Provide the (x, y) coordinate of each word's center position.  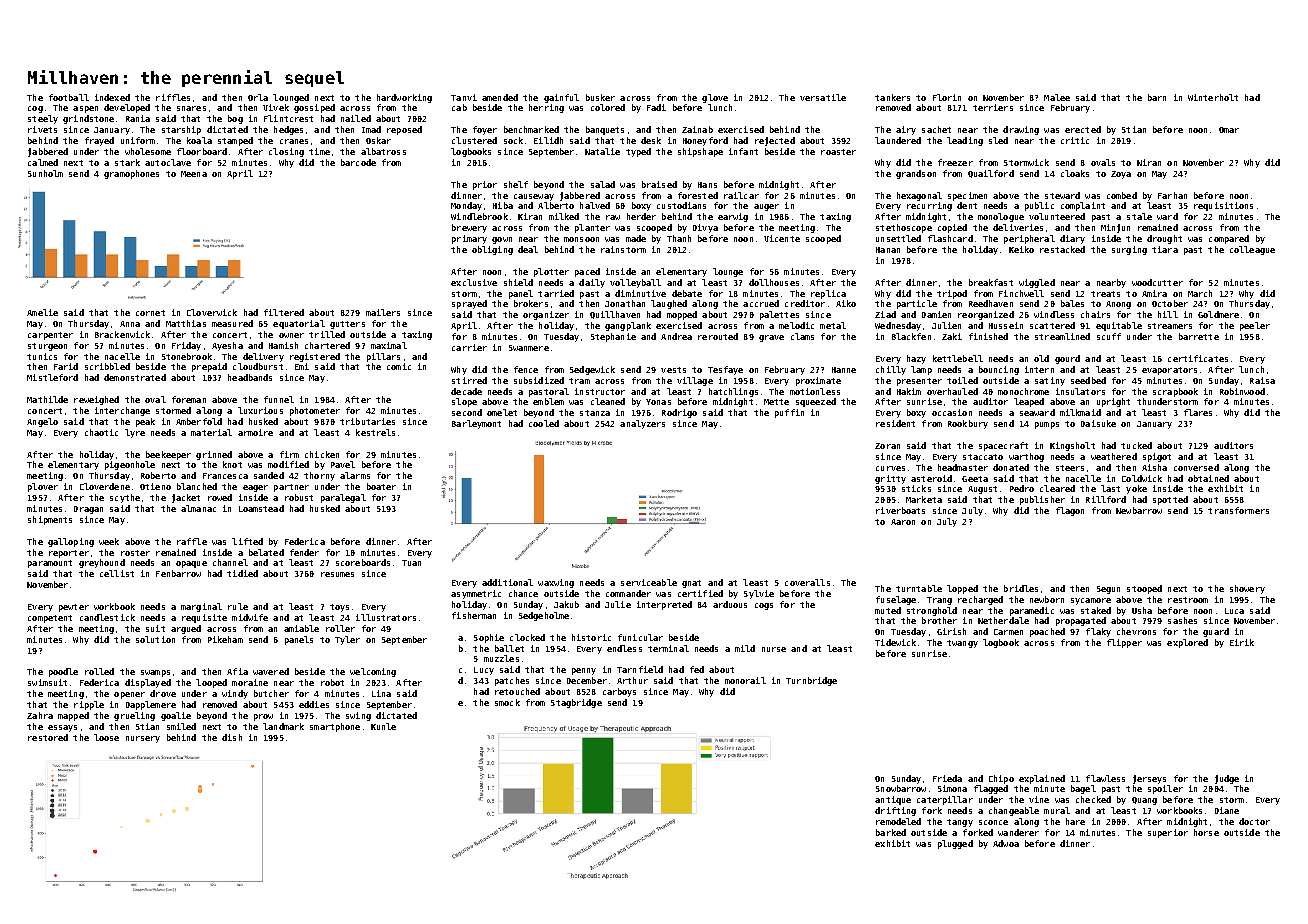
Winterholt (1213, 97)
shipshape (700, 152)
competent (50, 619)
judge (1227, 779)
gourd (1067, 359)
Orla (258, 97)
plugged (955, 844)
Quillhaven (615, 315)
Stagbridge (576, 703)
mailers (383, 312)
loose (106, 737)
